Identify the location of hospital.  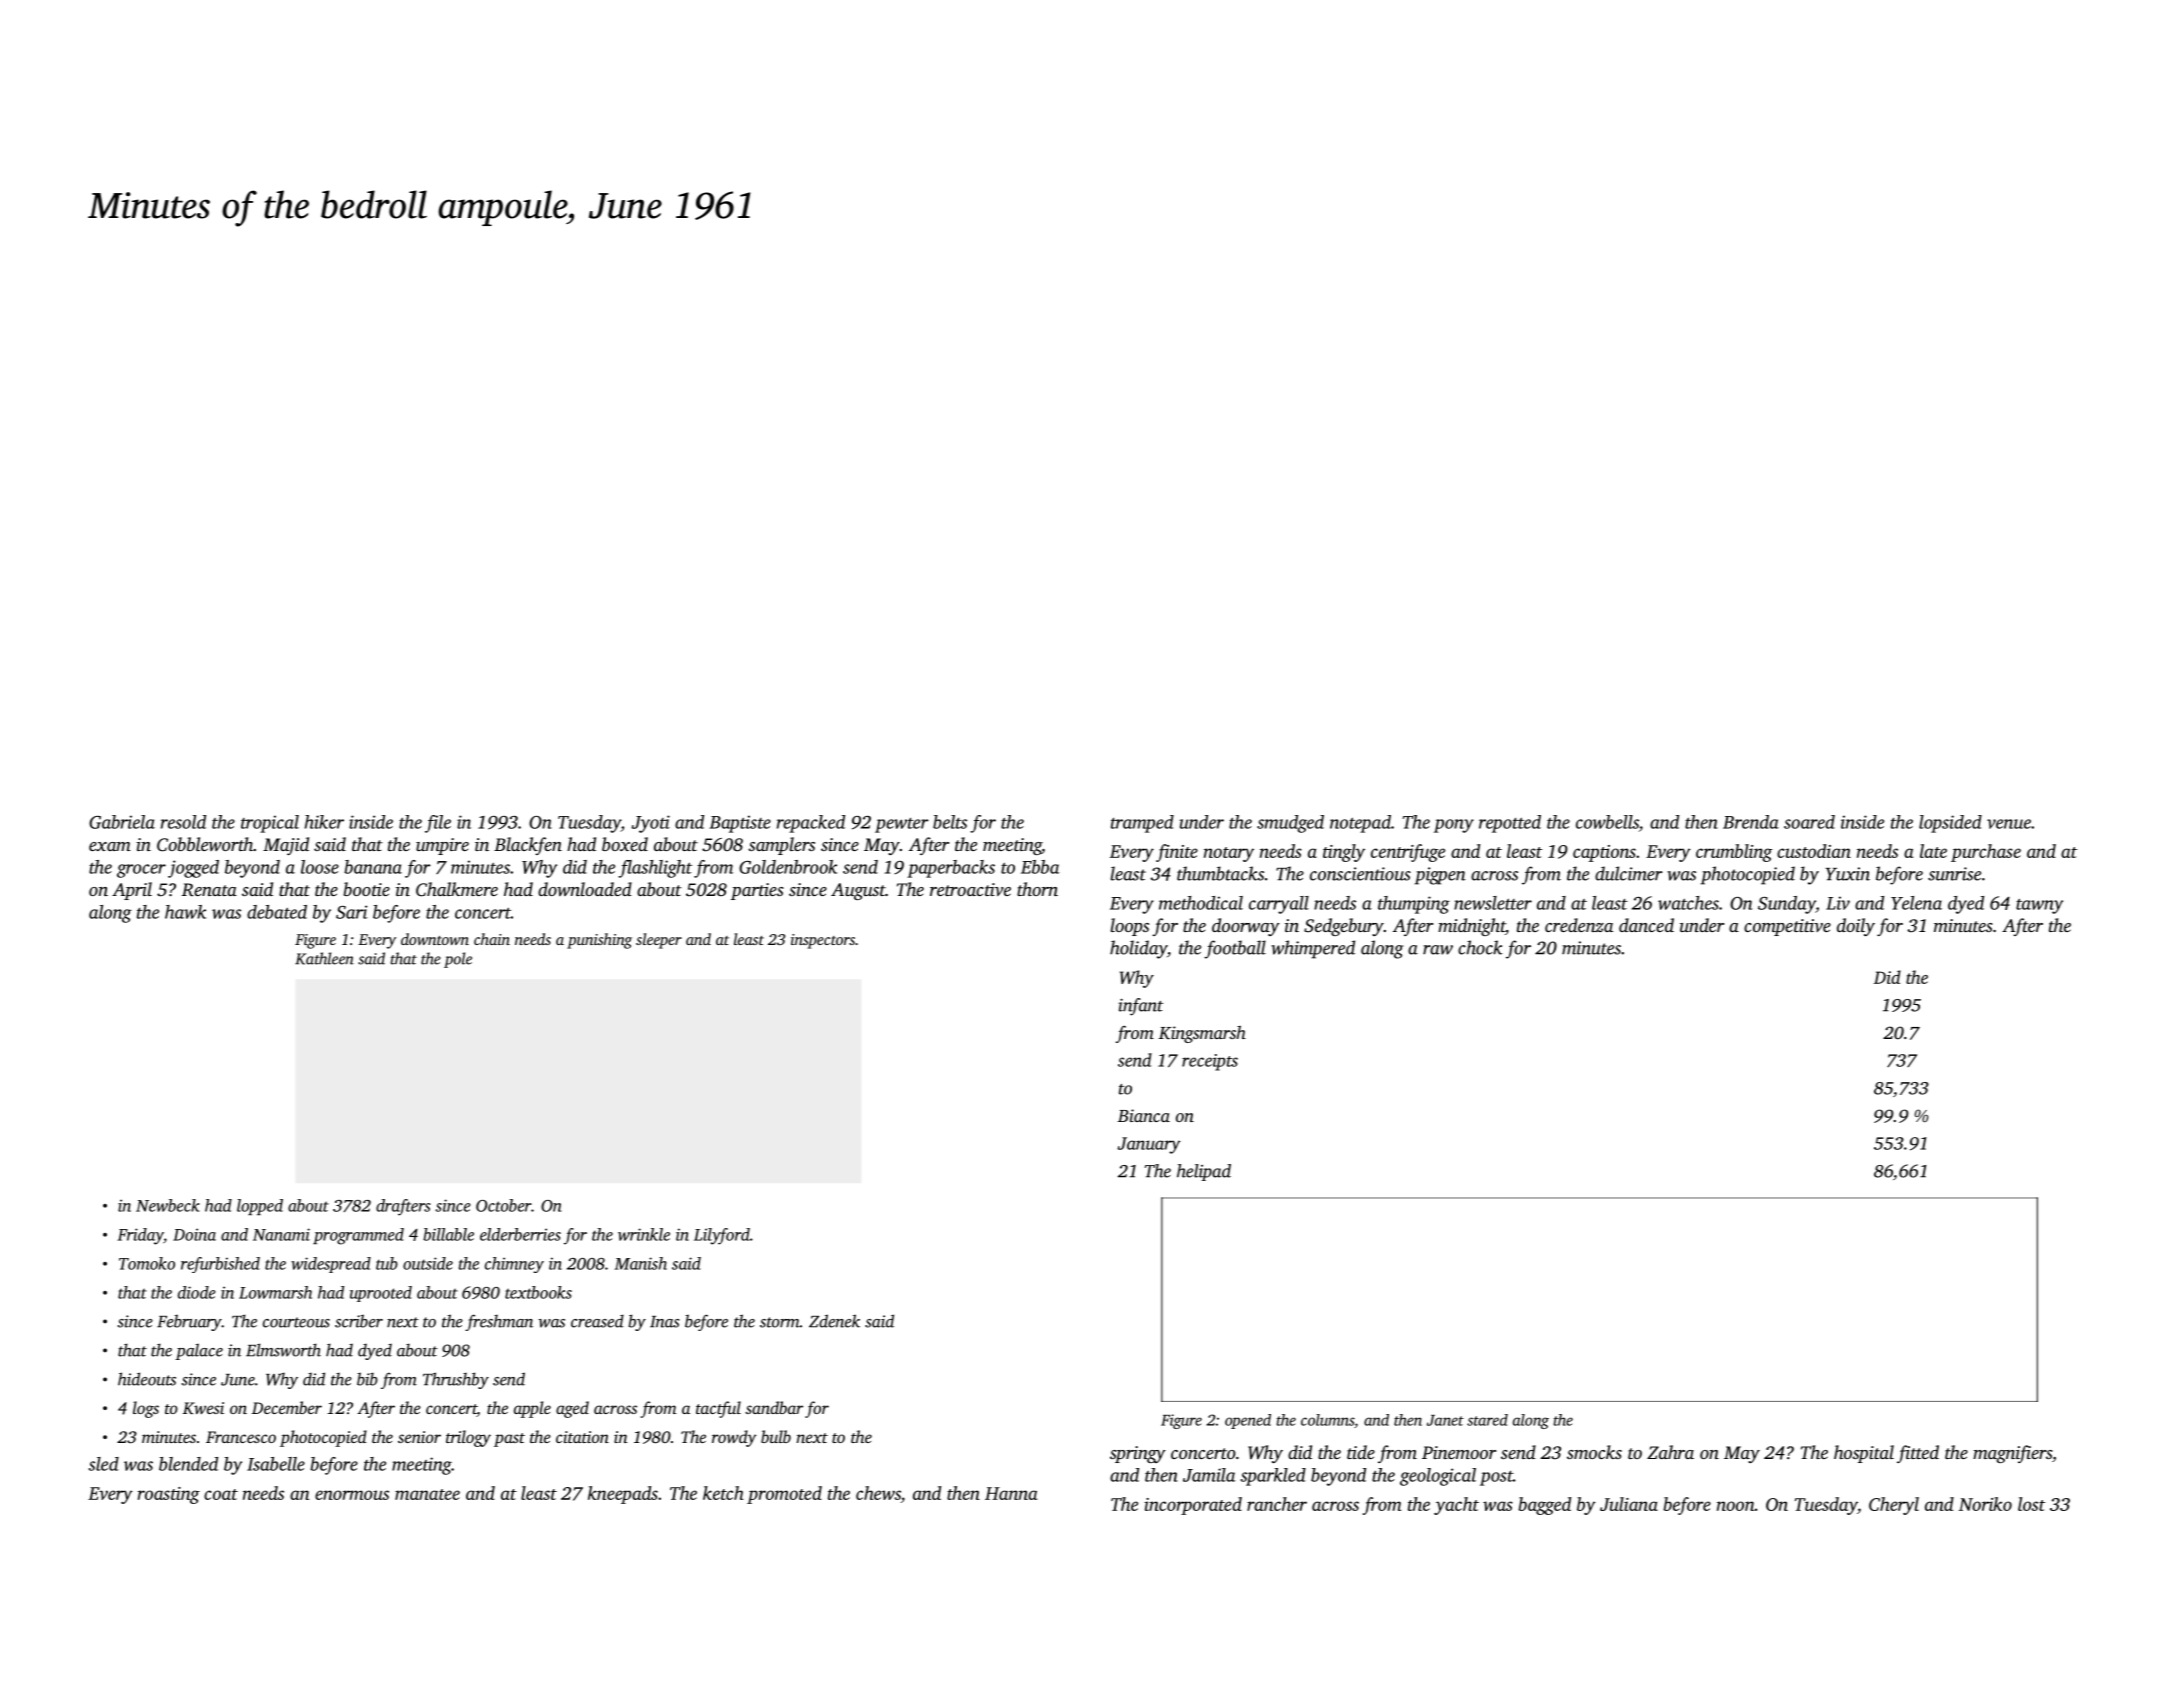
(1864, 1454).
